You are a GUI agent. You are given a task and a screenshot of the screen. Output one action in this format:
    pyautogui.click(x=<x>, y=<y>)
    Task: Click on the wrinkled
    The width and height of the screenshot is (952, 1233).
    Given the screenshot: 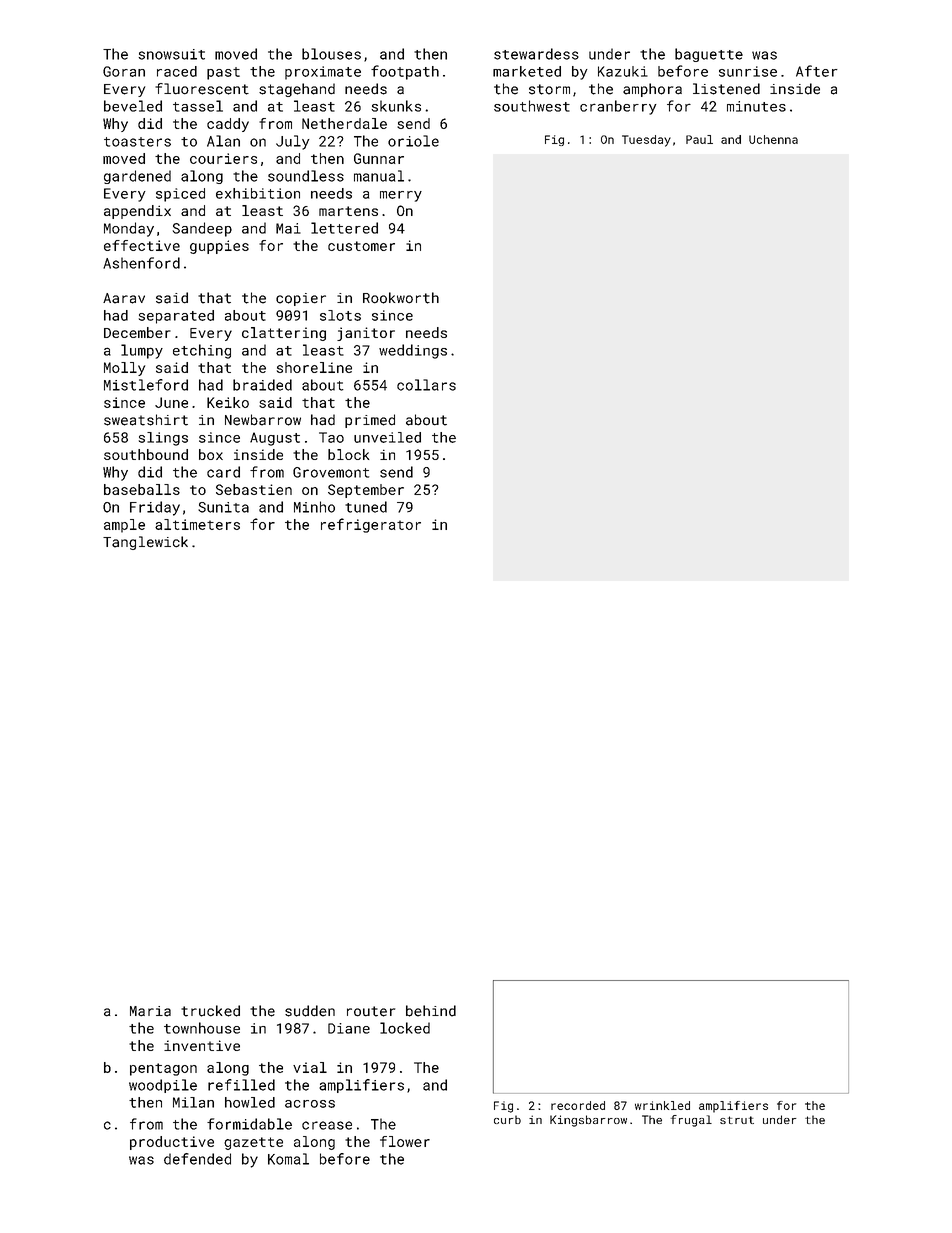 What is the action you would take?
    pyautogui.click(x=662, y=1105)
